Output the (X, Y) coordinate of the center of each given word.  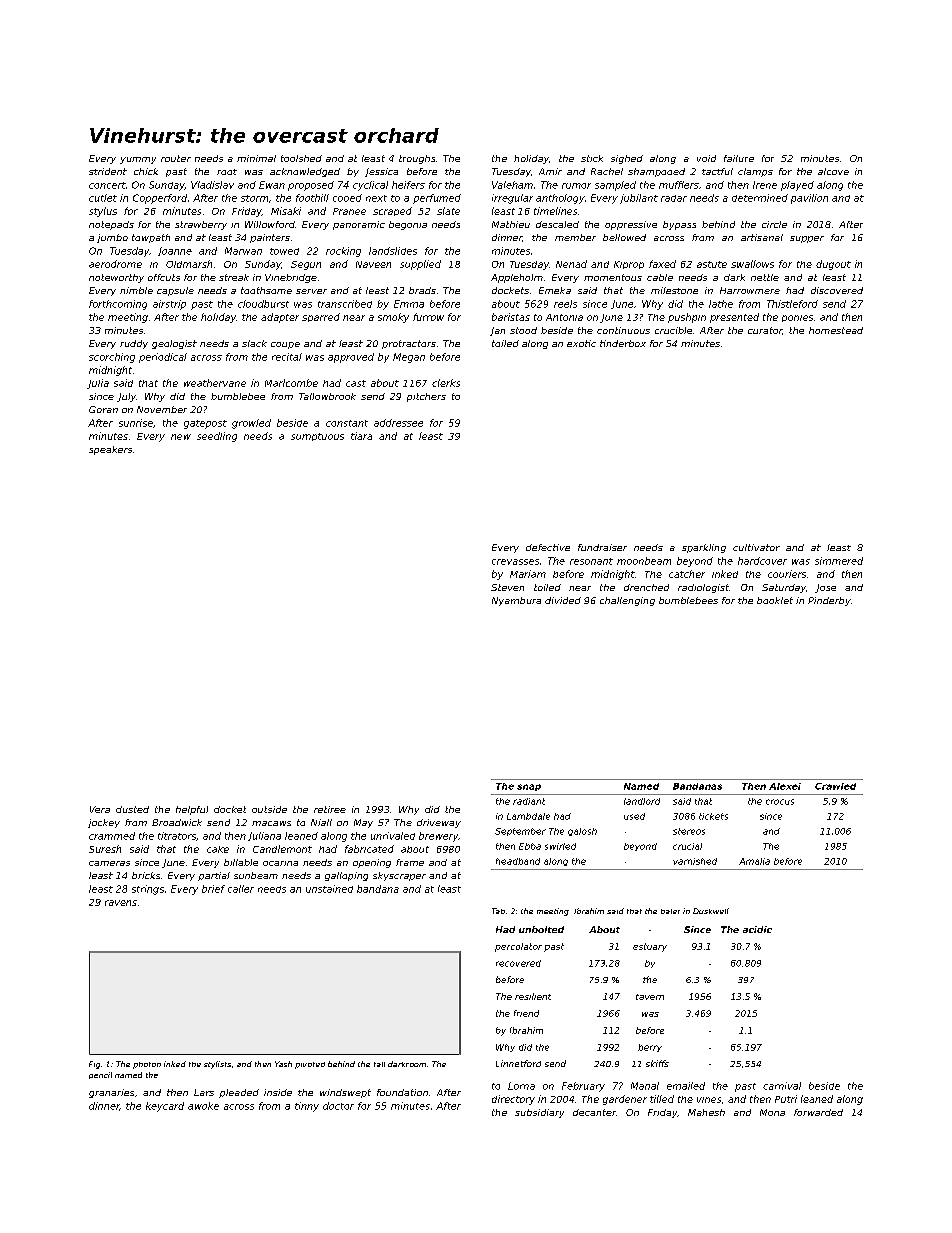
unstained (329, 889)
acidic (757, 929)
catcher (687, 574)
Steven (507, 587)
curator (765, 331)
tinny (307, 1107)
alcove (833, 171)
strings (148, 890)
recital (287, 357)
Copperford (160, 199)
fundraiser (602, 547)
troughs (417, 159)
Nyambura (516, 601)
